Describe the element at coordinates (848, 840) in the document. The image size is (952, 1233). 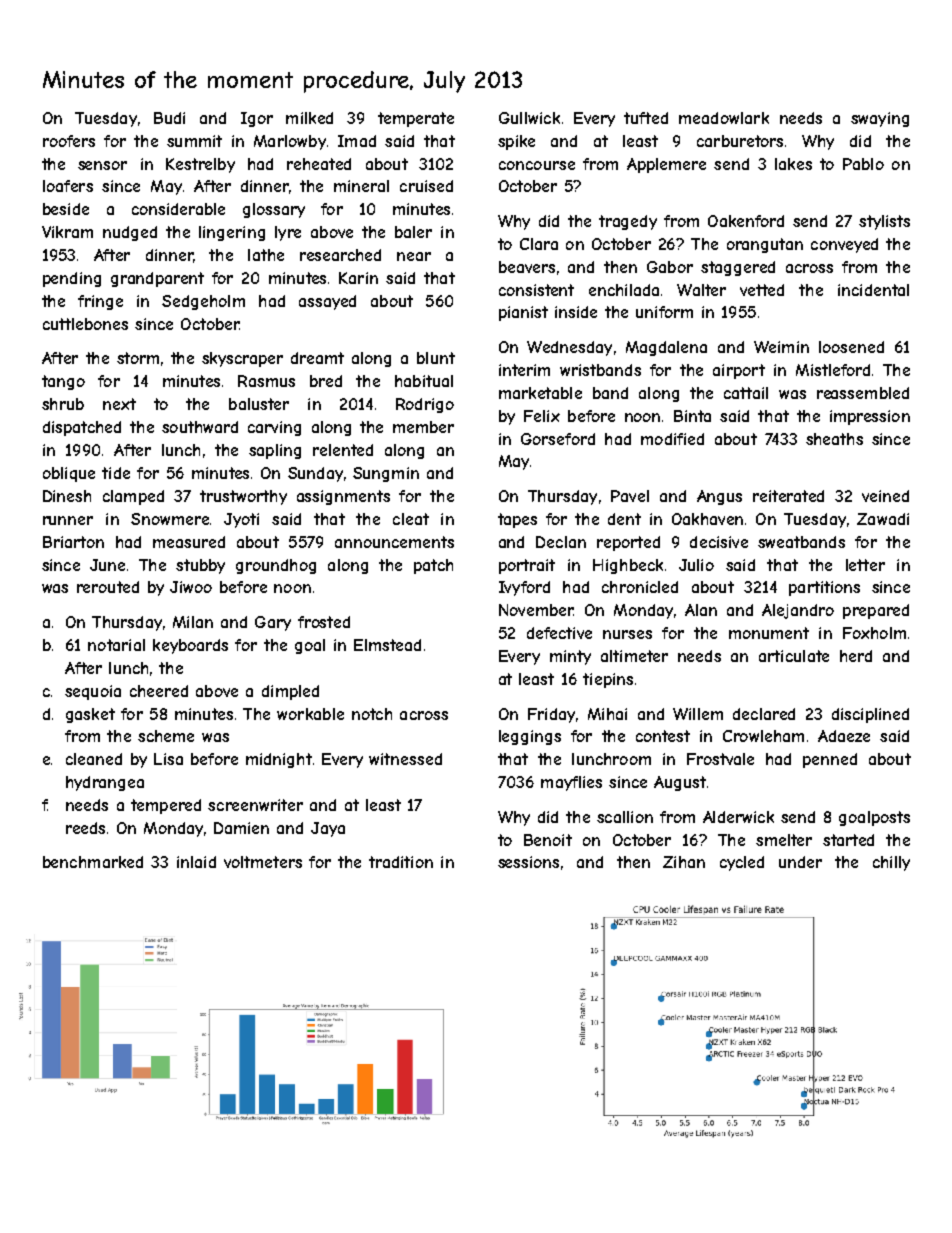
I see `started` at that location.
